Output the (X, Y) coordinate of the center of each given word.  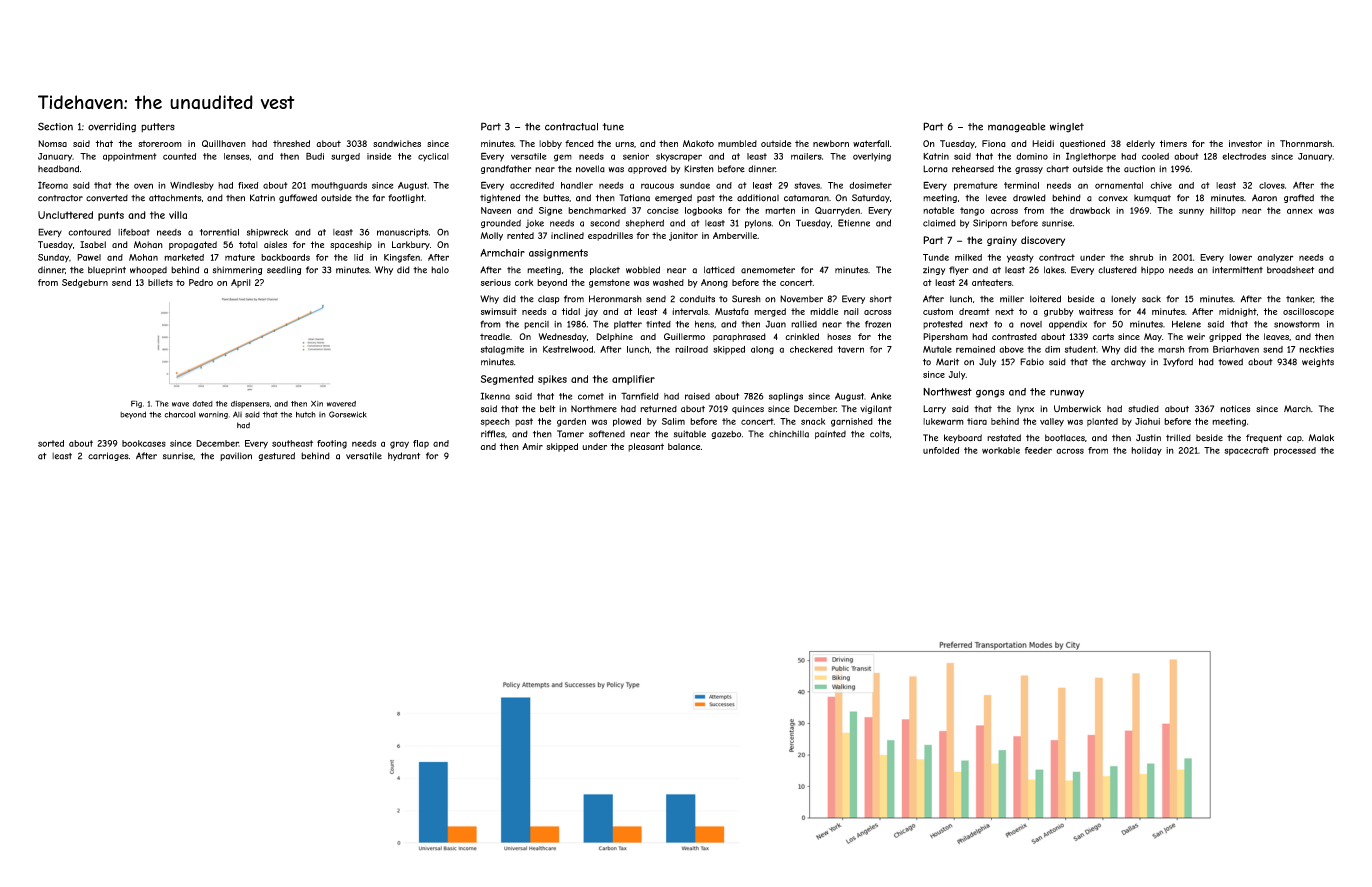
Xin (317, 404)
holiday (1146, 451)
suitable (690, 434)
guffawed (298, 198)
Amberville (735, 235)
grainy (1002, 241)
